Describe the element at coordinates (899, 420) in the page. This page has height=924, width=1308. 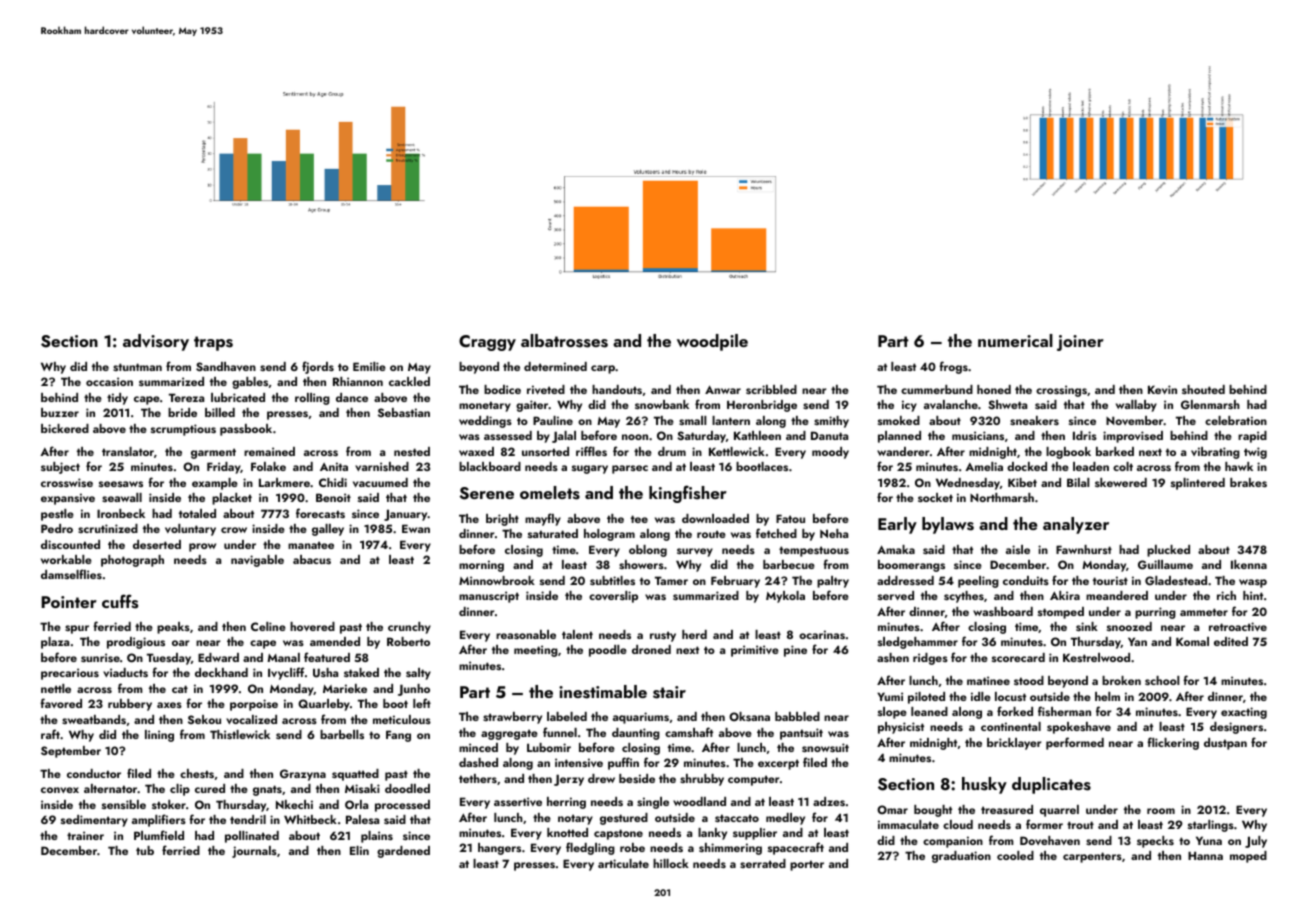
I see `smoked` at that location.
